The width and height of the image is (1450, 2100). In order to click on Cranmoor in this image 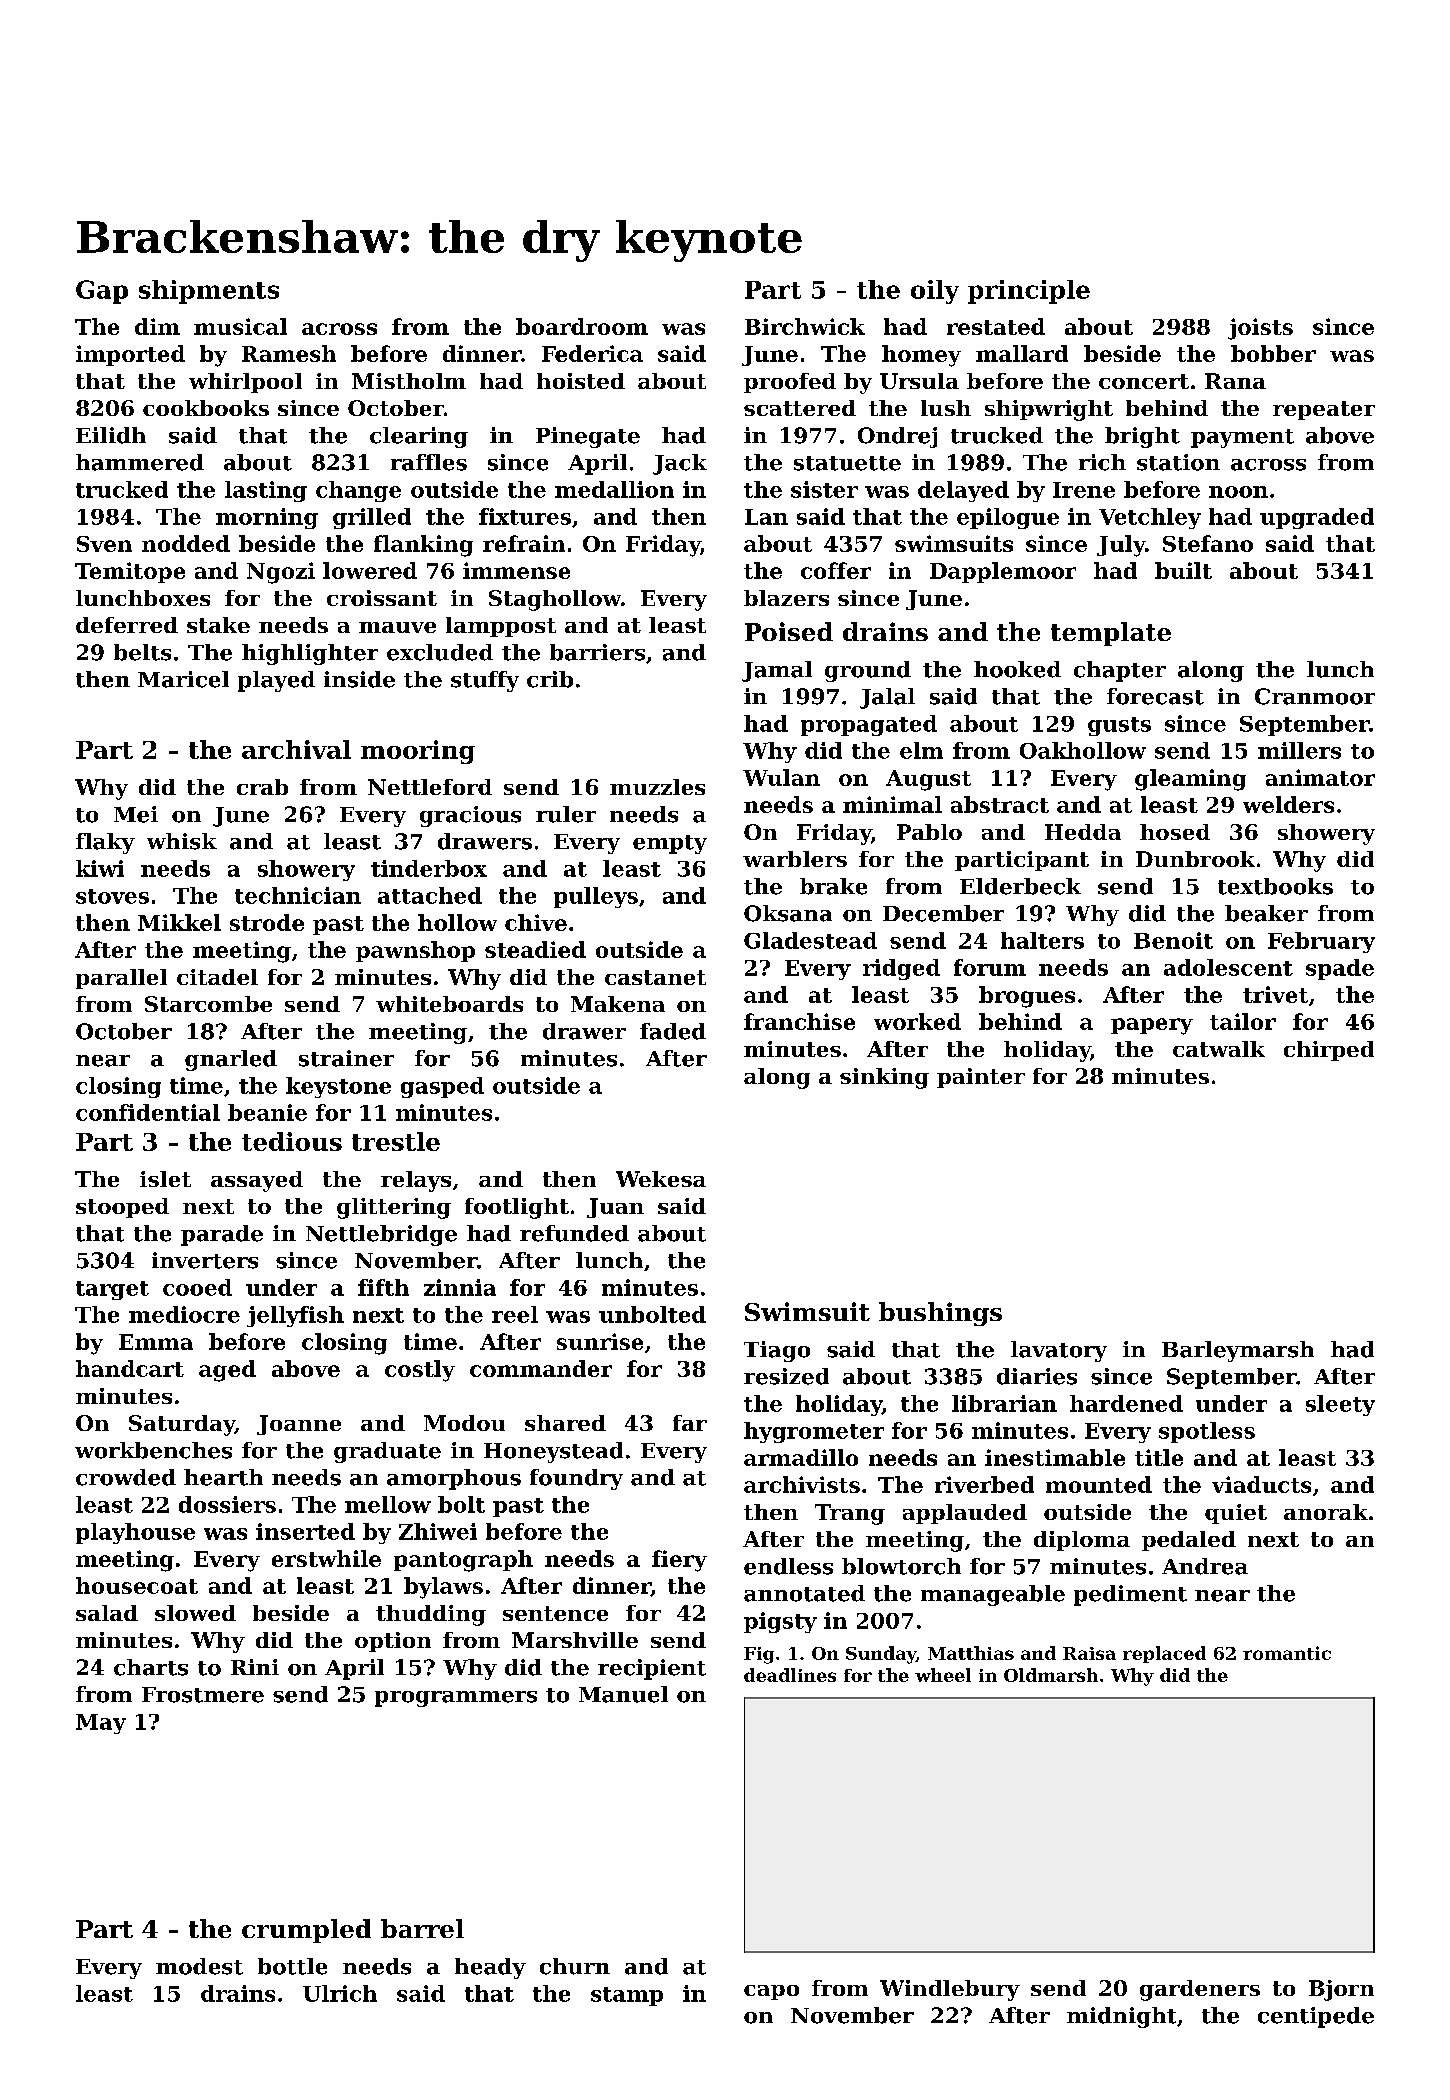, I will do `click(1315, 696)`.
